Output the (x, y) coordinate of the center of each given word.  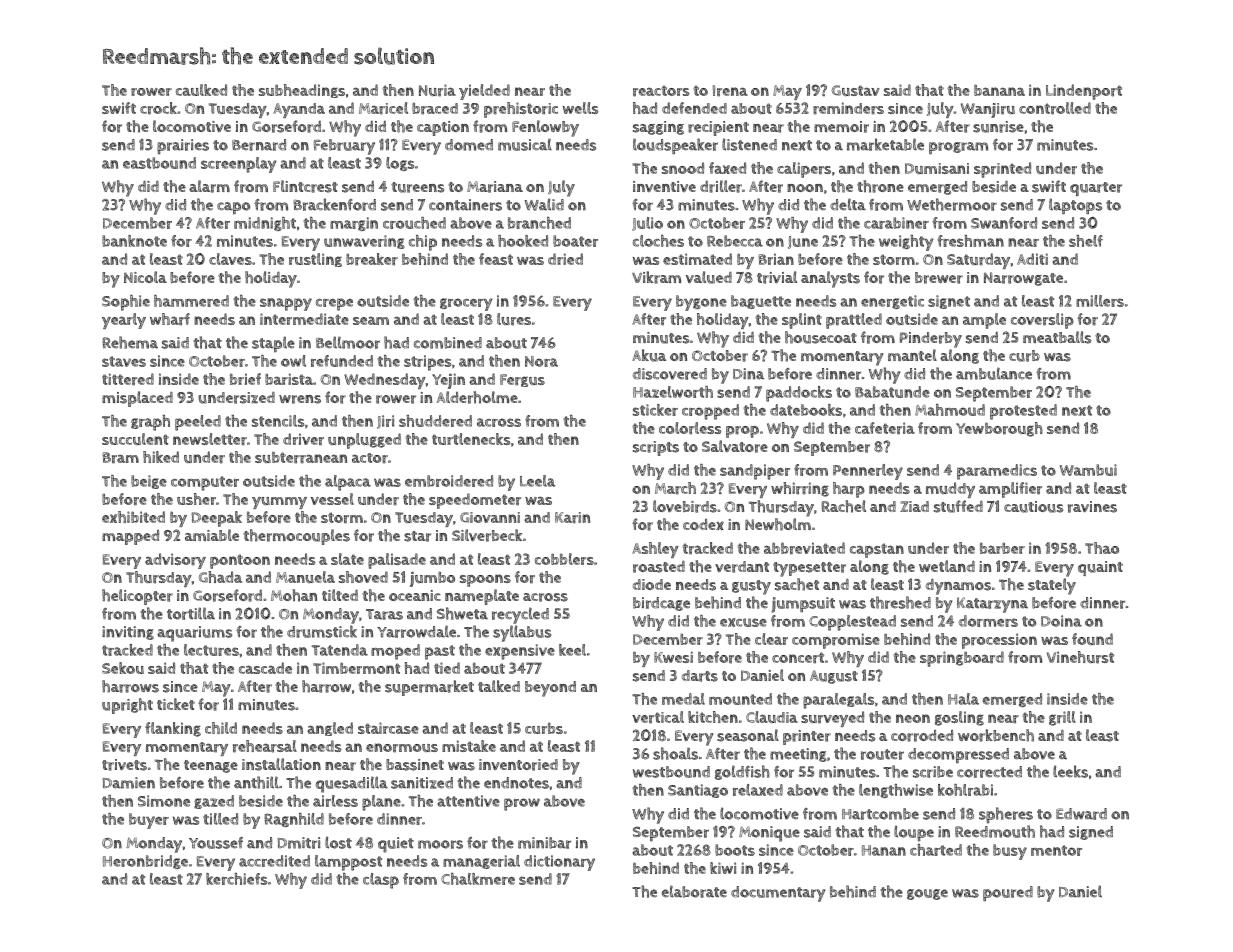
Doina (1061, 621)
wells (580, 108)
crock (158, 108)
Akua (649, 355)
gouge (927, 894)
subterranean (301, 457)
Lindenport (1084, 92)
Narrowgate (1023, 279)
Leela (537, 481)
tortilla (191, 613)
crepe (334, 304)
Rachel (843, 506)
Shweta (462, 613)
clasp (381, 881)
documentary (778, 894)
